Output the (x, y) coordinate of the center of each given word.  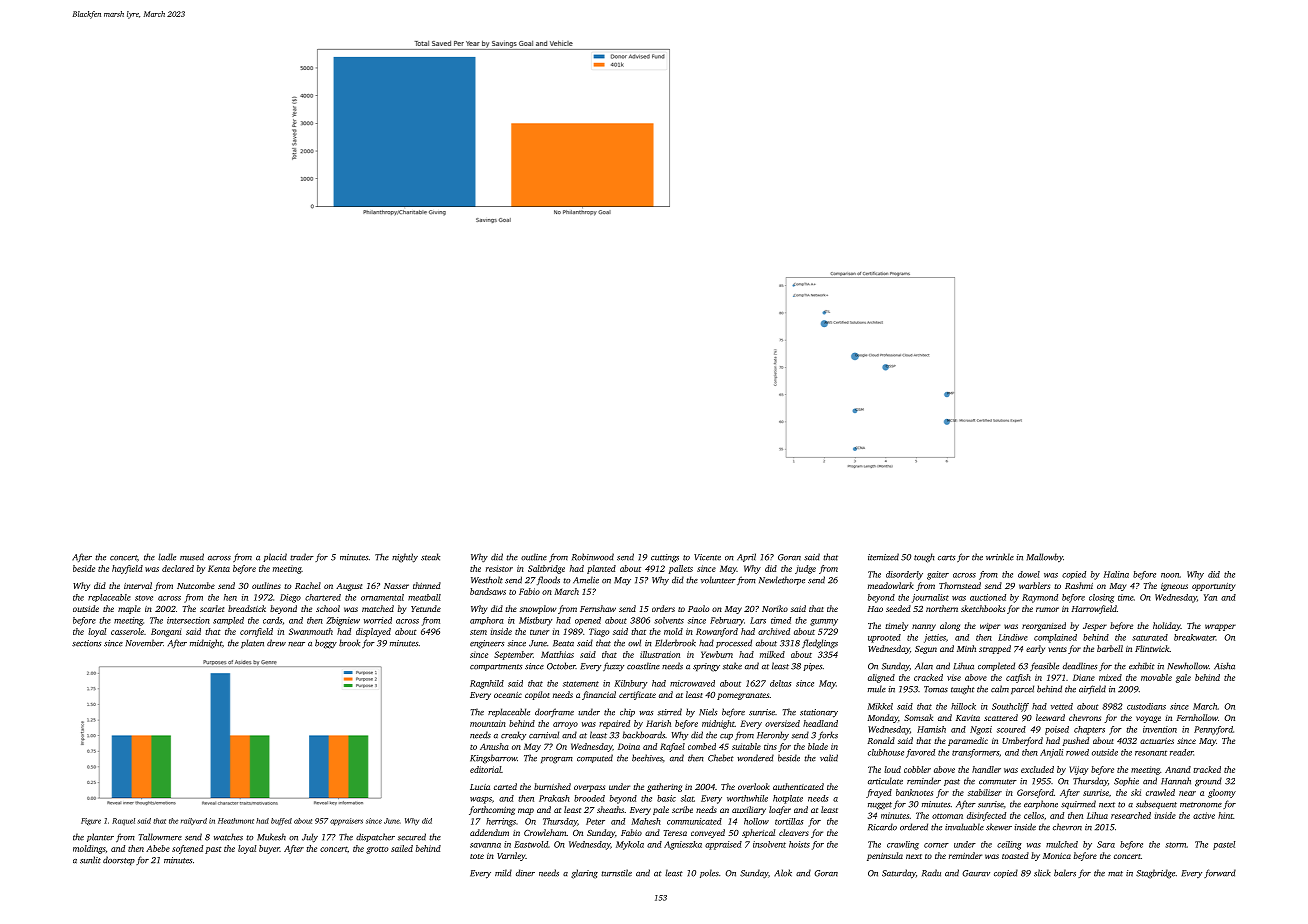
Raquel (123, 821)
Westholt (487, 580)
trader (302, 557)
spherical (758, 833)
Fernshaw (598, 608)
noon (1170, 575)
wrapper (1220, 627)
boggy (326, 644)
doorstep (119, 860)
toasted (1015, 855)
